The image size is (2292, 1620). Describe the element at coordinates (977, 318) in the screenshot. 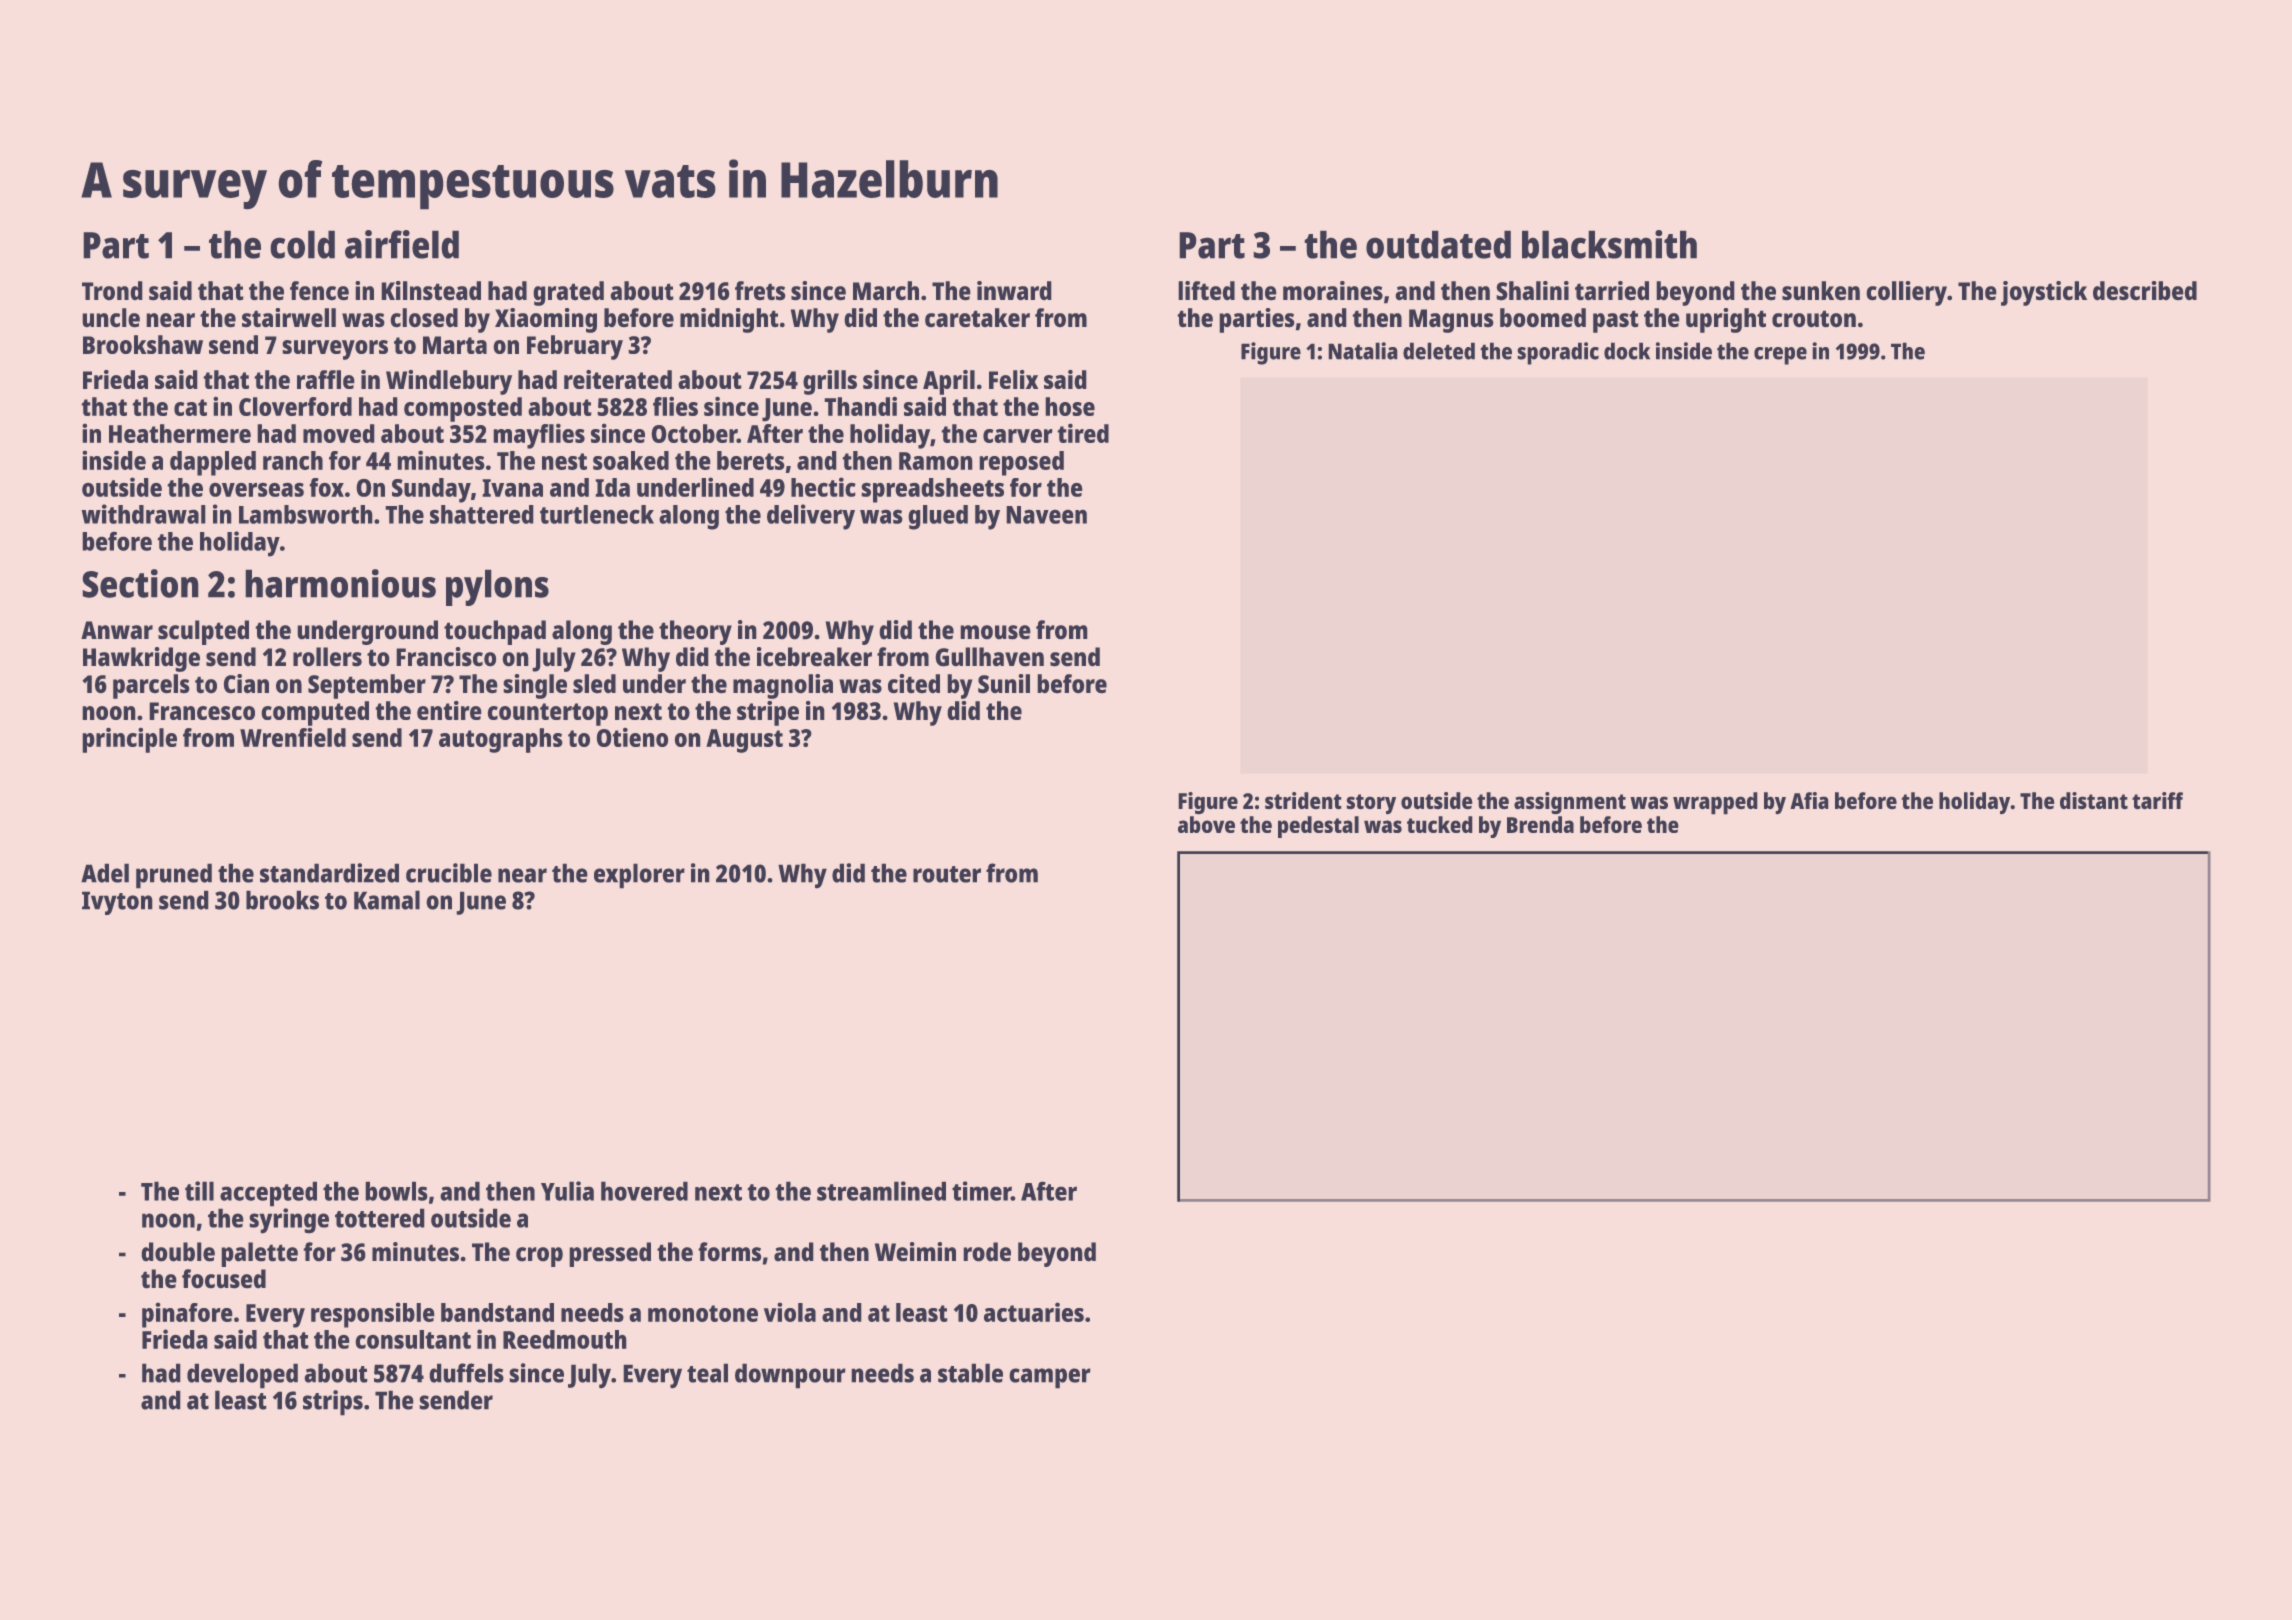

I see `caretaker` at that location.
